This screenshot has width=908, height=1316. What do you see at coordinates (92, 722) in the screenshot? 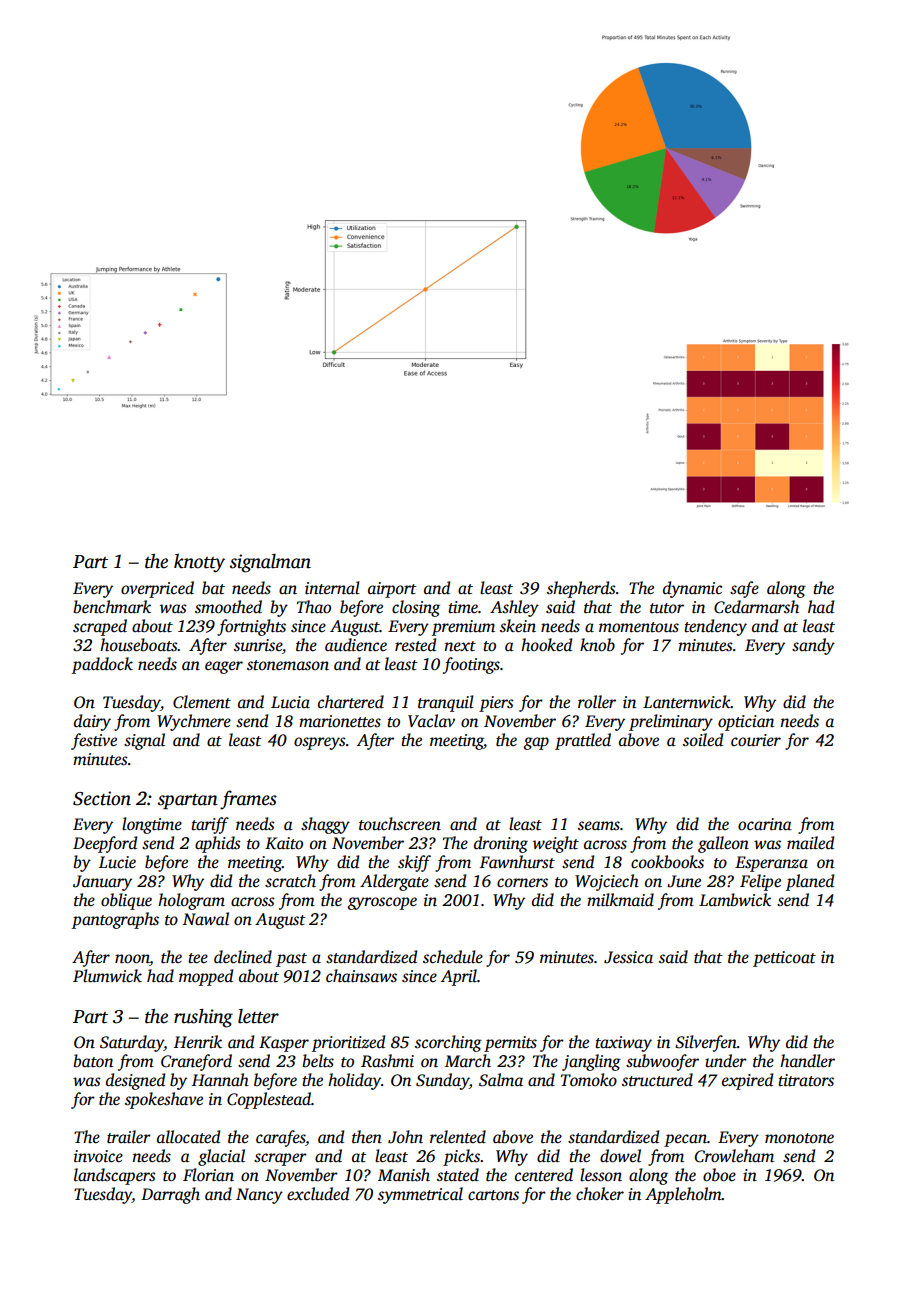
I see `dairy` at bounding box center [92, 722].
